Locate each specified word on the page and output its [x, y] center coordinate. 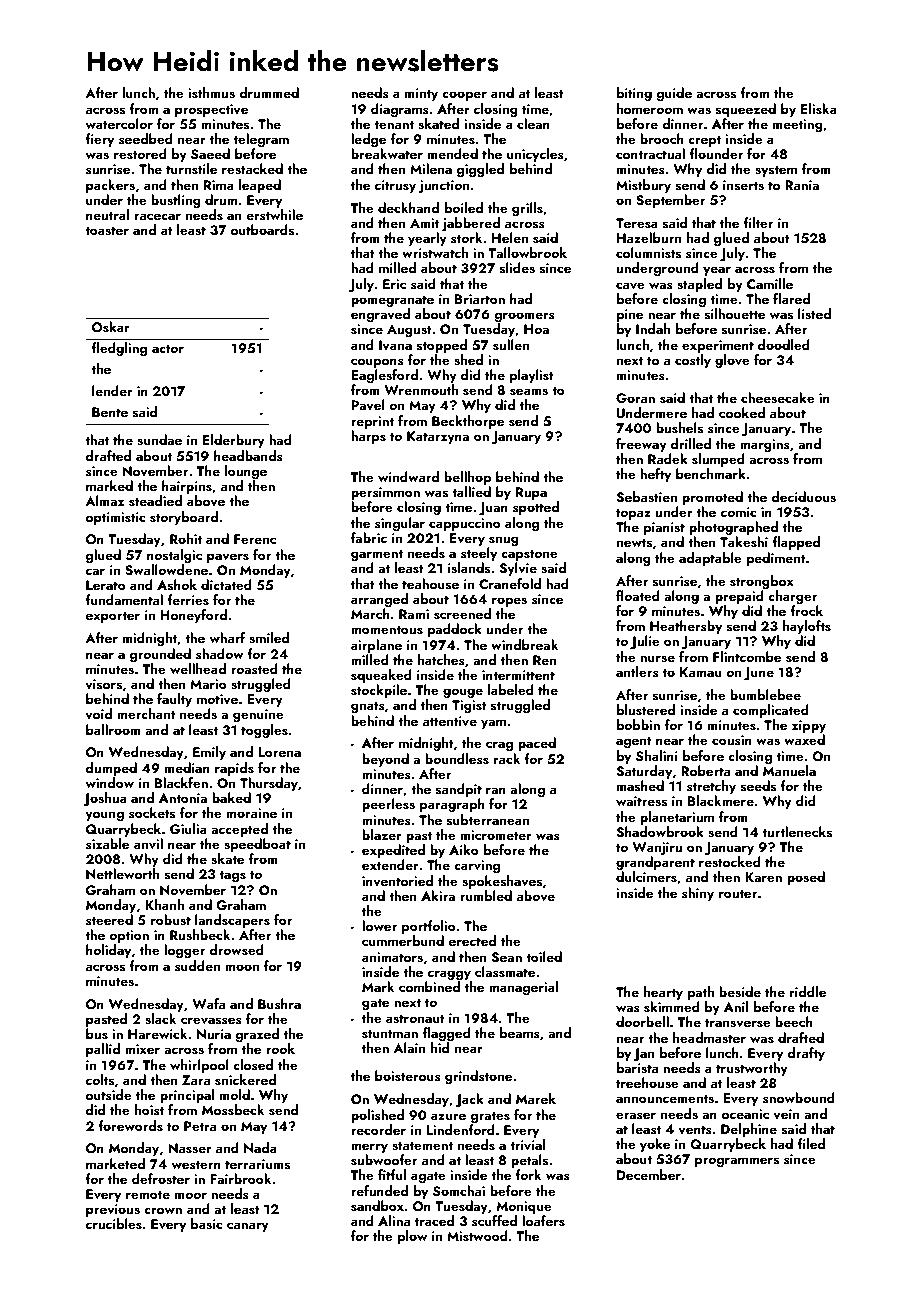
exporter [113, 617]
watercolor [119, 123]
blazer [382, 834]
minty [421, 94]
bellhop [467, 478]
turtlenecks [797, 831]
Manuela [789, 770]
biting [634, 94]
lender [112, 390]
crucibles [114, 1224]
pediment [776, 559]
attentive [450, 721]
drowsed [237, 950]
